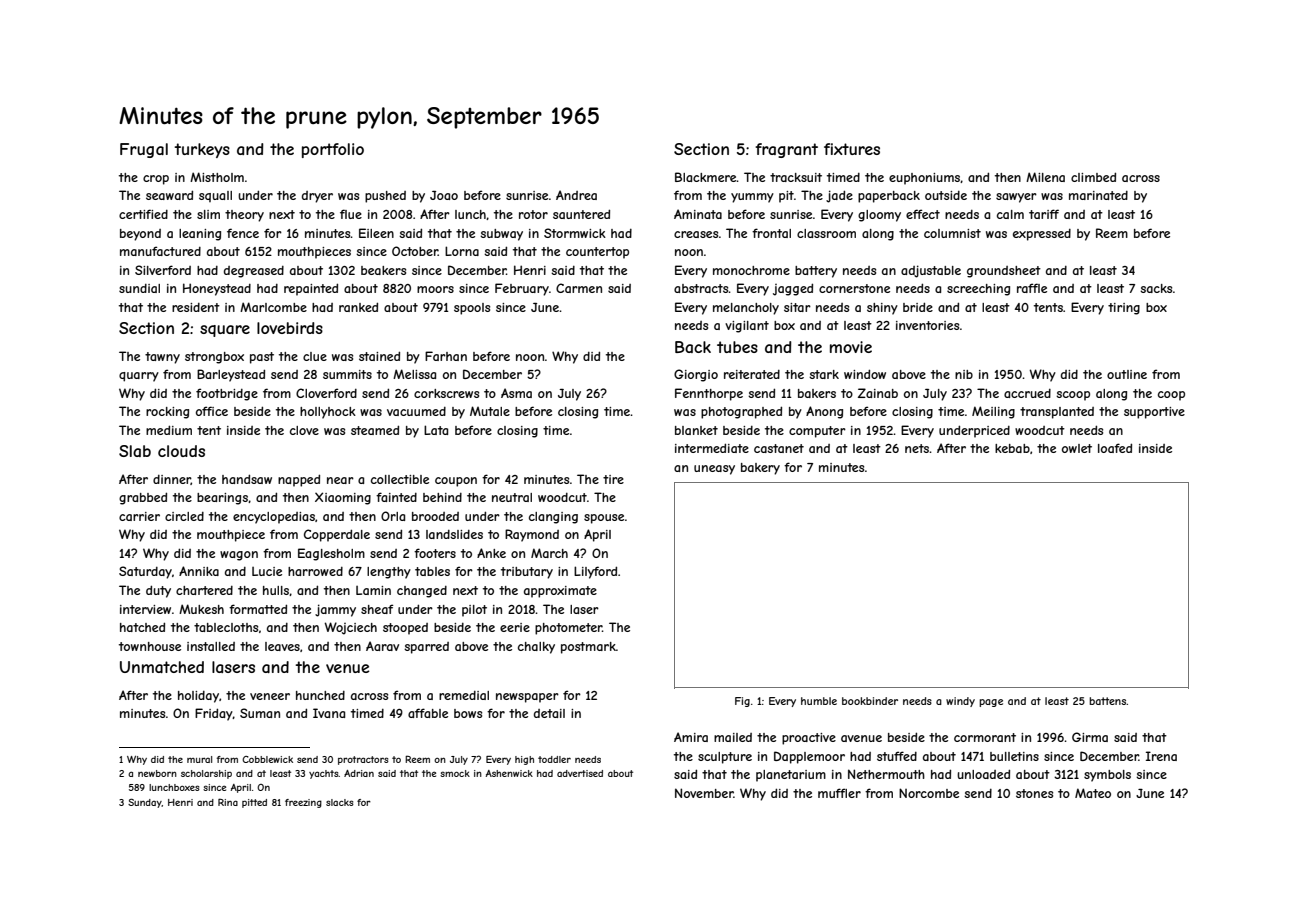 The height and width of the page is (924, 1308). What do you see at coordinates (925, 179) in the page?
I see `euphoniums` at bounding box center [925, 179].
